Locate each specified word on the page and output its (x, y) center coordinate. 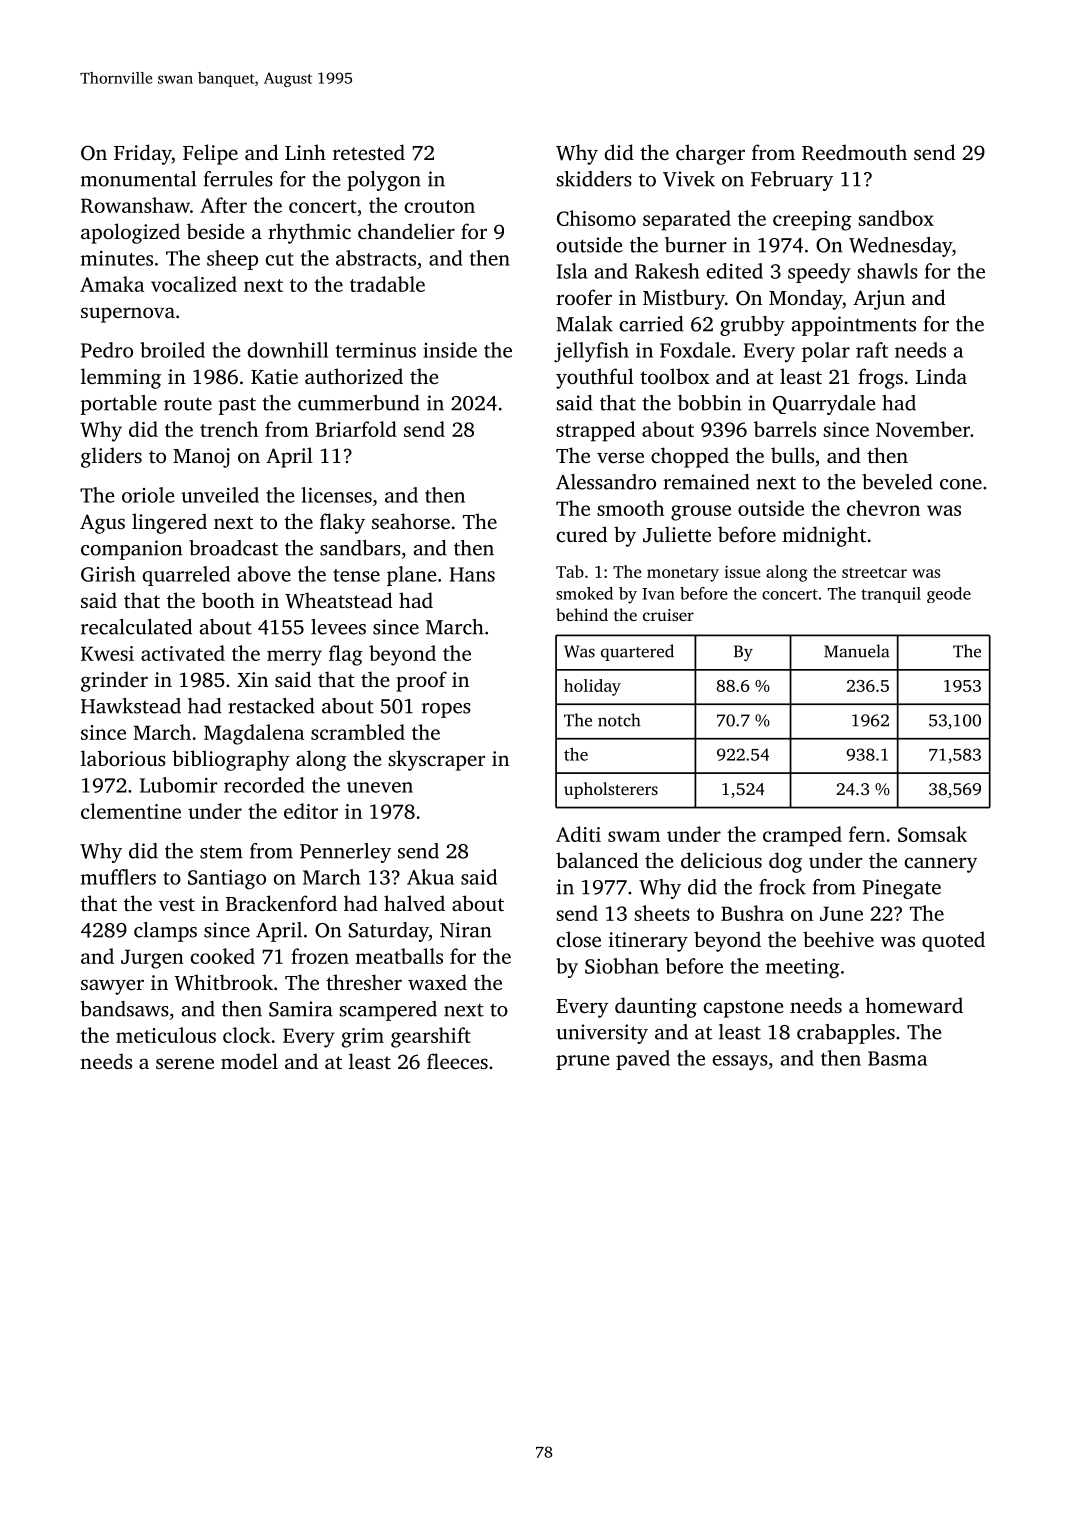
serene (185, 1063)
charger (710, 154)
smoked (584, 593)
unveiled (220, 495)
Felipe (210, 154)
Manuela (856, 651)
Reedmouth (854, 152)
